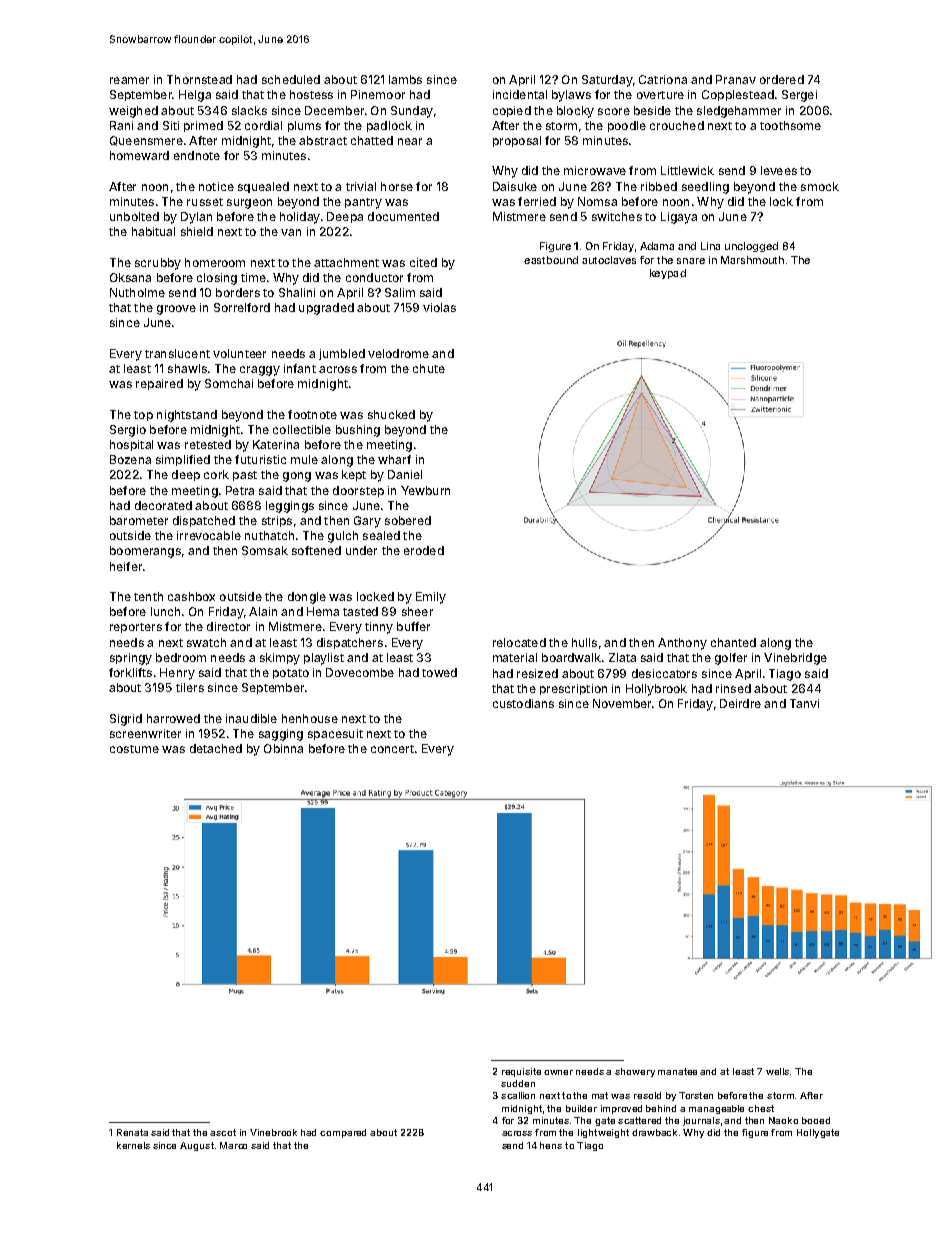 This page has height=1233, width=952. Describe the element at coordinates (571, 96) in the page. I see `bylaws` at that location.
